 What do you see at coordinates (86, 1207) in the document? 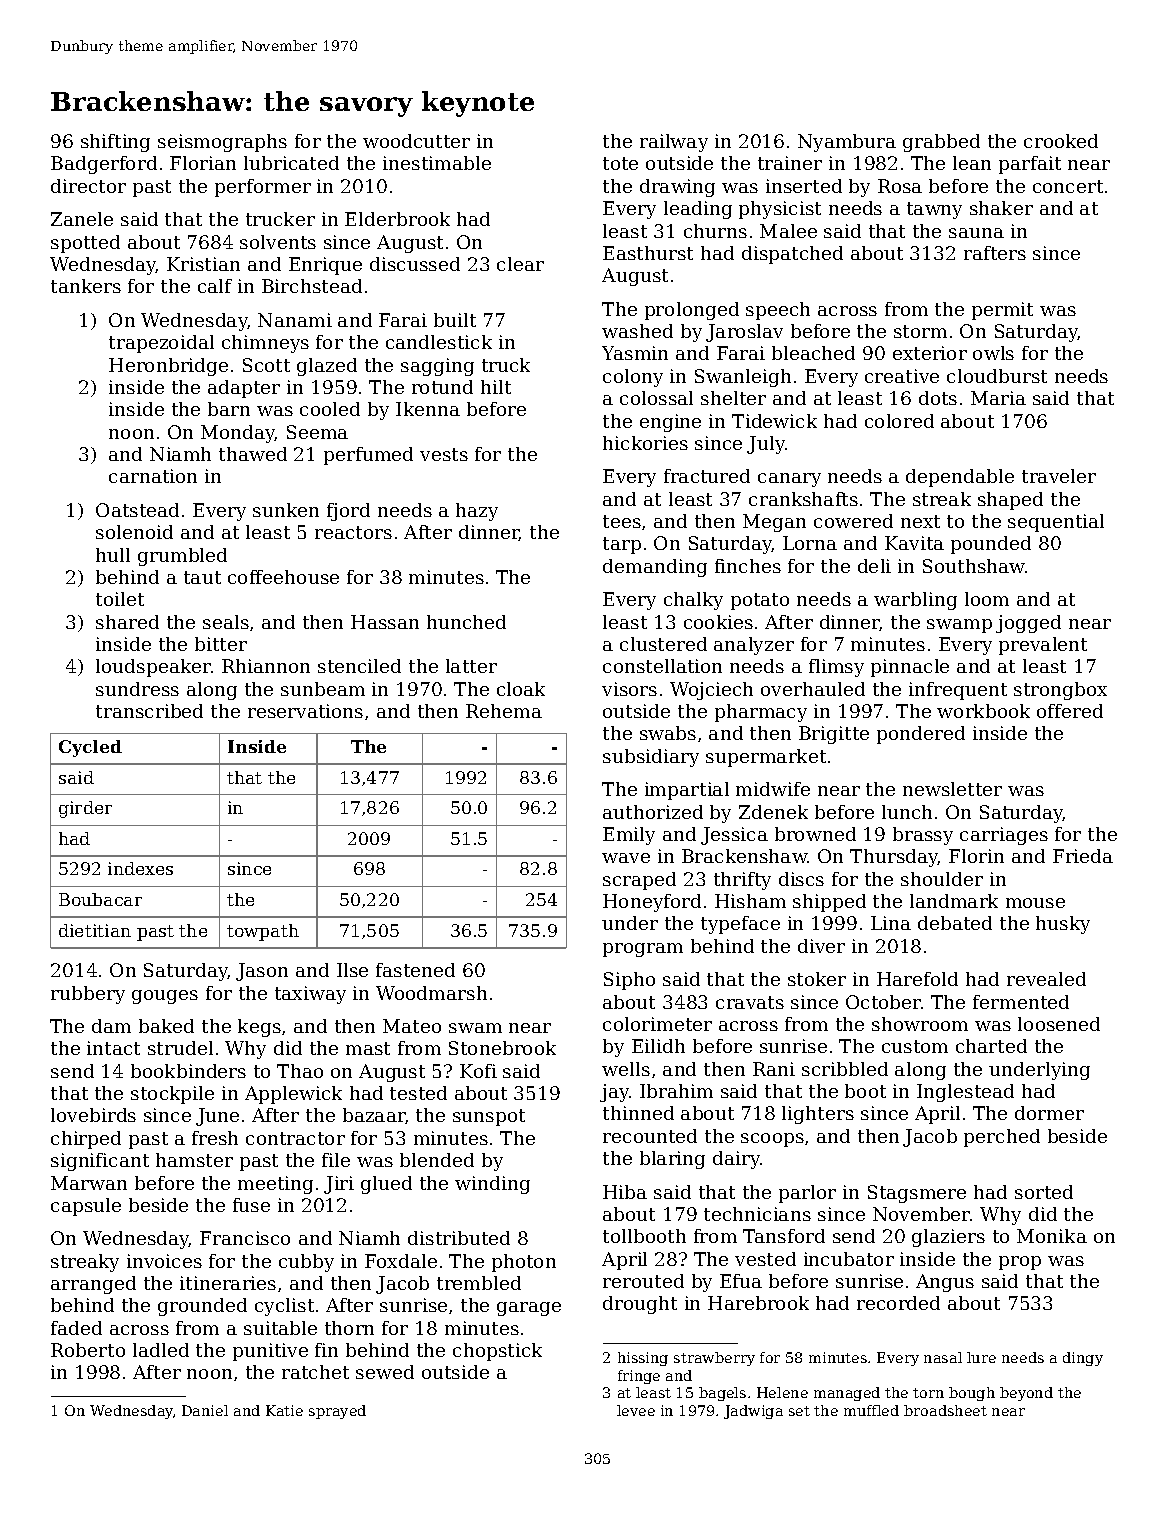
I see `capsule` at bounding box center [86, 1207].
